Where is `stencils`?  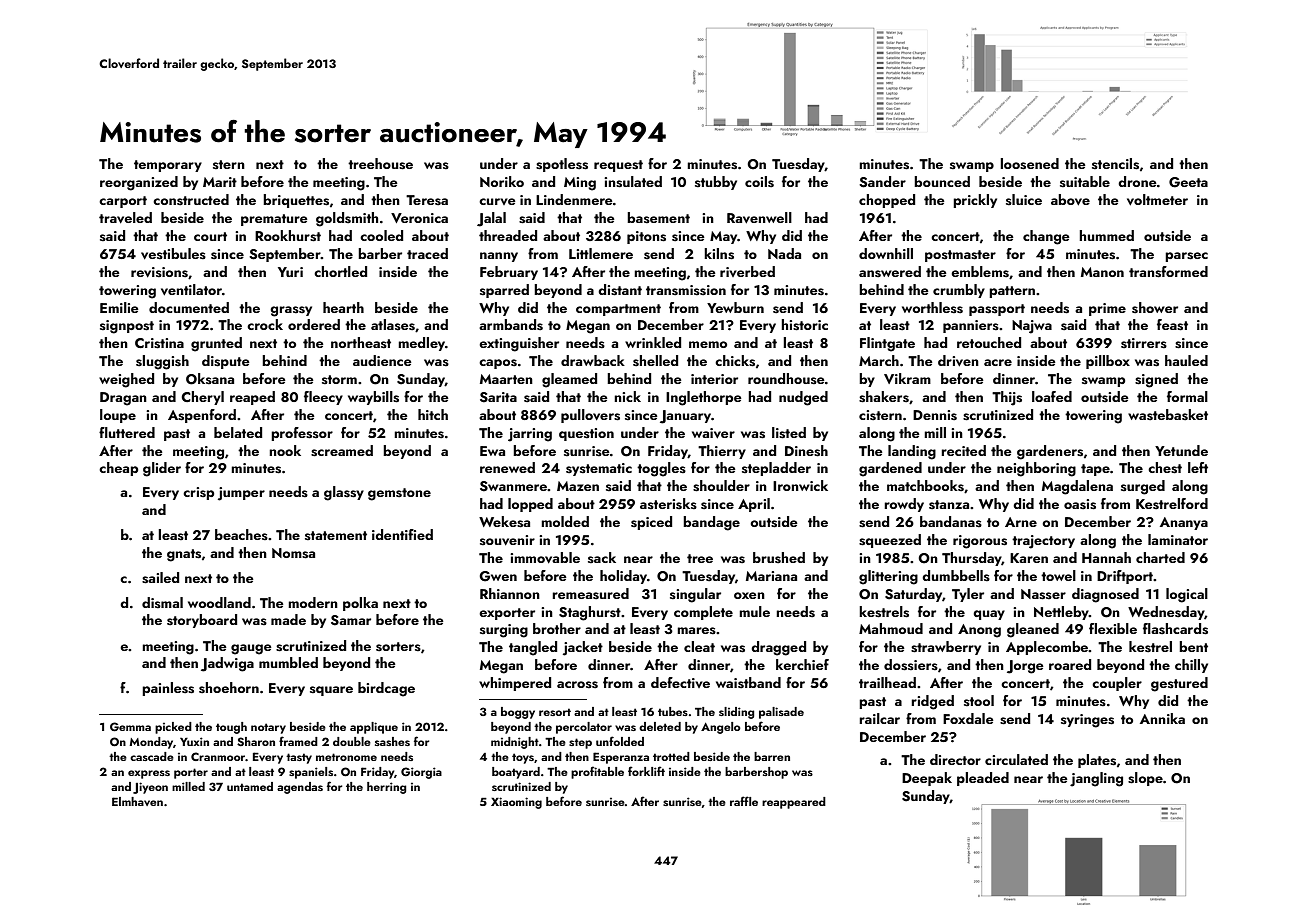 stencils is located at coordinates (1115, 164).
